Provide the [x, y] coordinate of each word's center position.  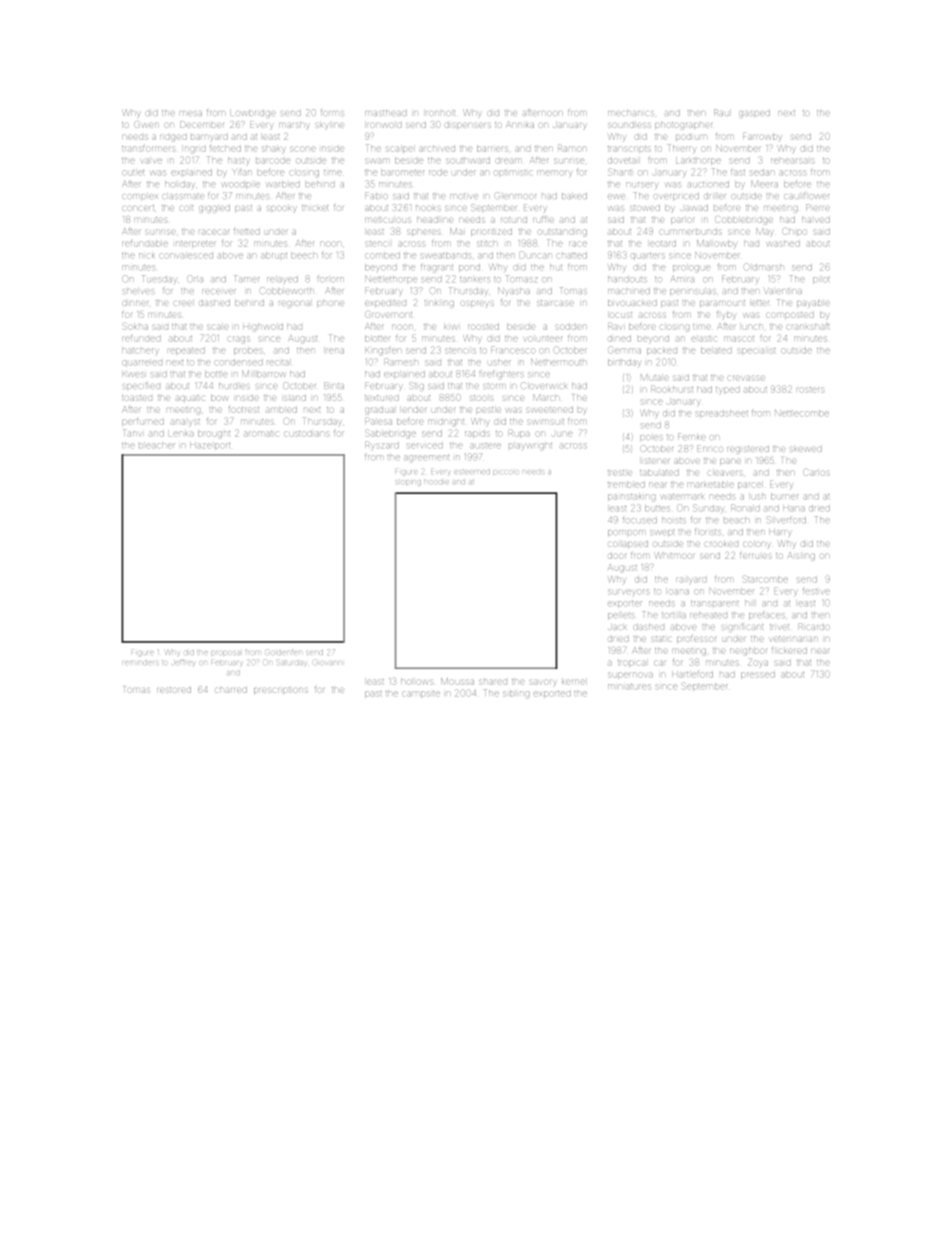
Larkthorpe [698, 161]
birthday [624, 363]
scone [303, 149]
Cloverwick [544, 385]
